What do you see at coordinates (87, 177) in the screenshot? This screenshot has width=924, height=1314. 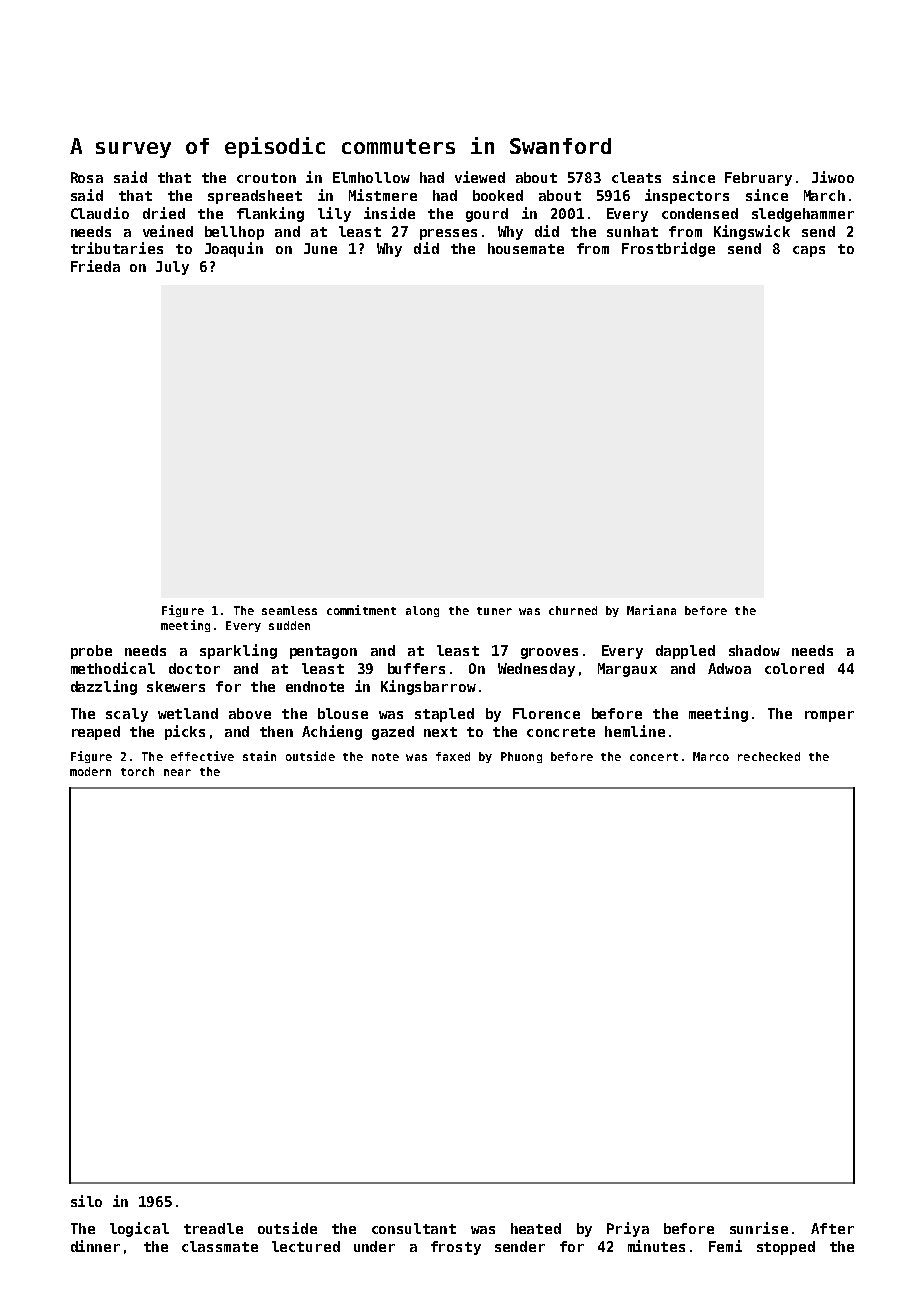 I see `Rosa` at bounding box center [87, 177].
